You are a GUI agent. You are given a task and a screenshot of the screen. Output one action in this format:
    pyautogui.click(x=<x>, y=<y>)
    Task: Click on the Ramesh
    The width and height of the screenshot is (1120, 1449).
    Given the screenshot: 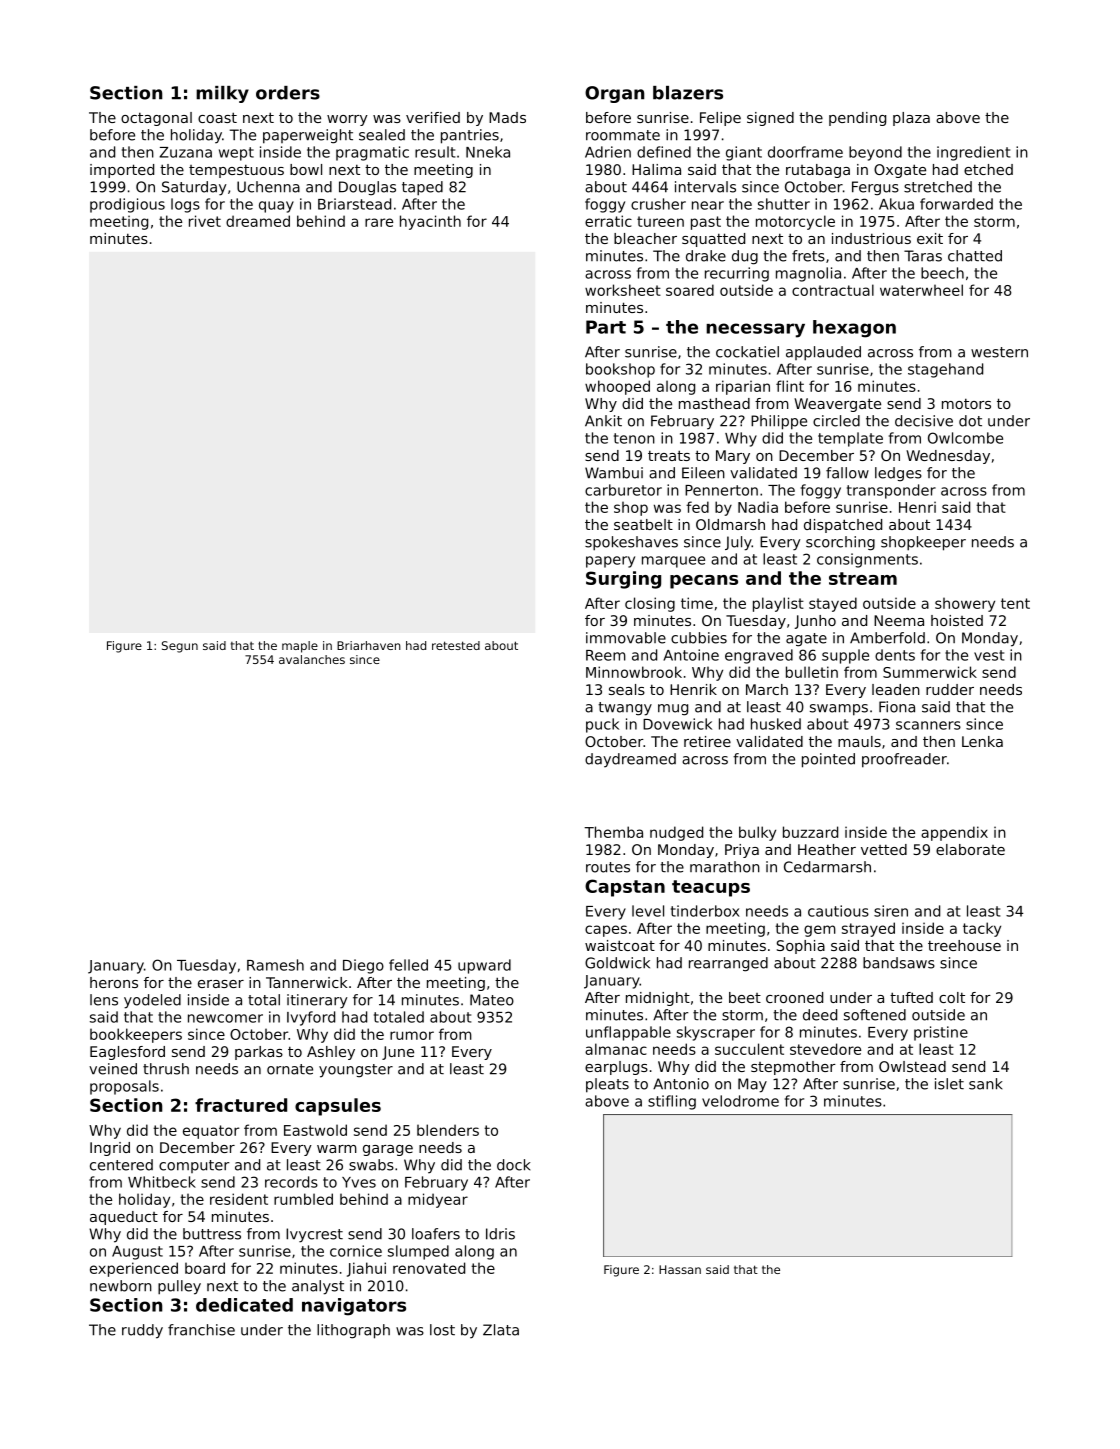 What is the action you would take?
    pyautogui.click(x=275, y=965)
